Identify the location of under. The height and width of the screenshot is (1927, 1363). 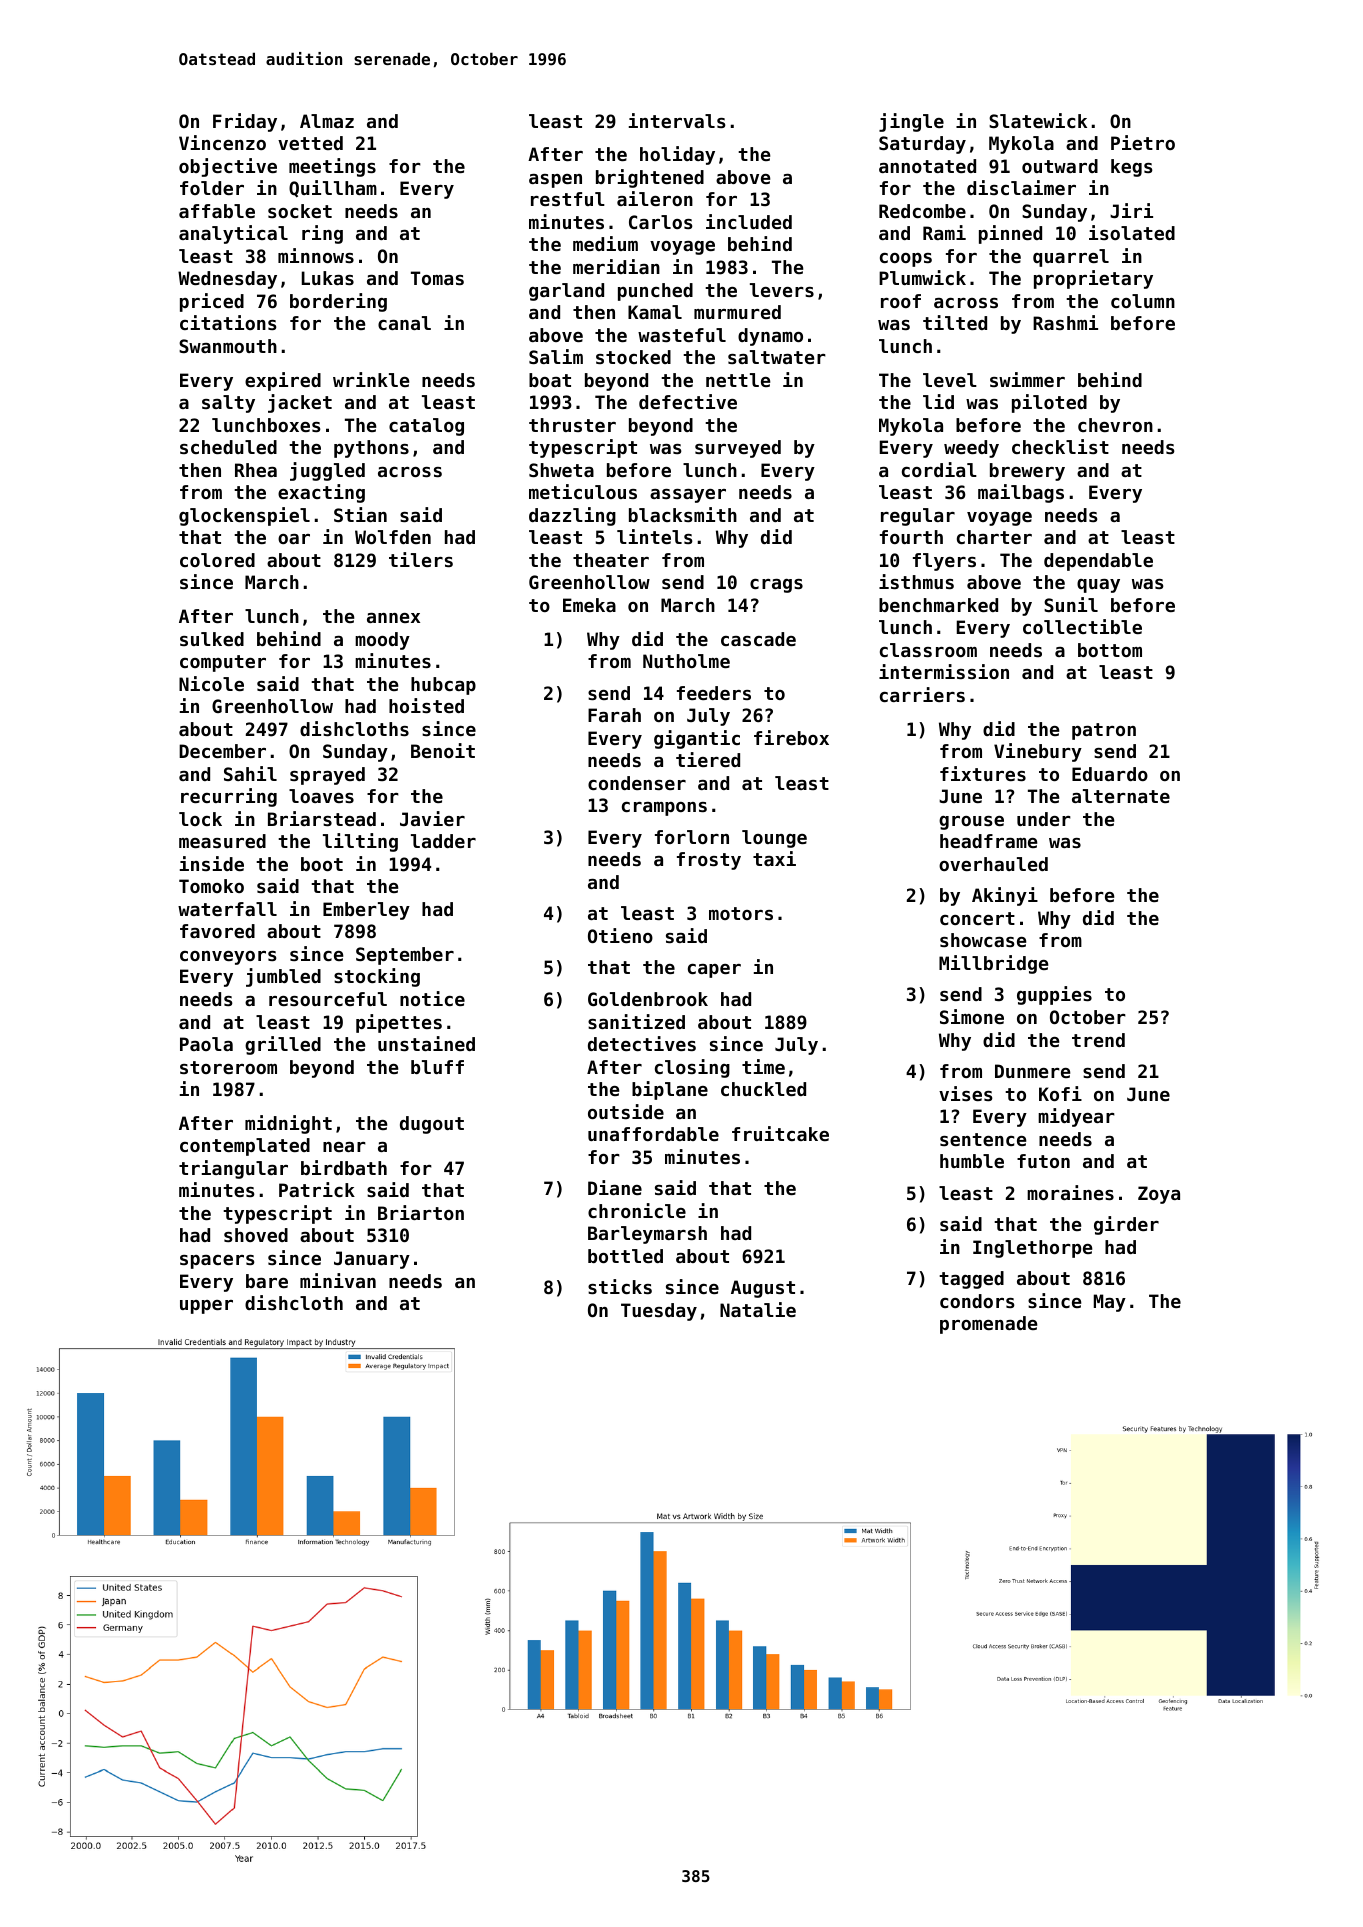
(1044, 819).
